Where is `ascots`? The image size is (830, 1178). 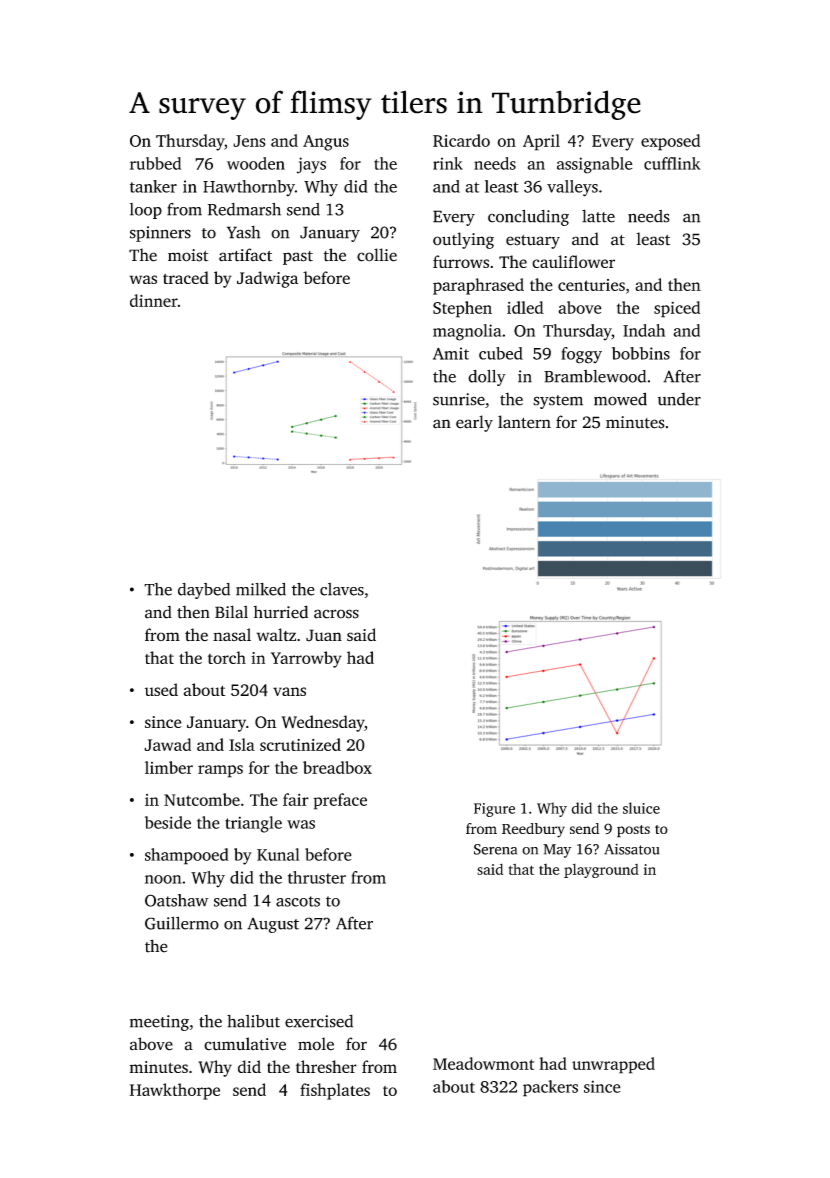
ascots is located at coordinates (298, 901).
